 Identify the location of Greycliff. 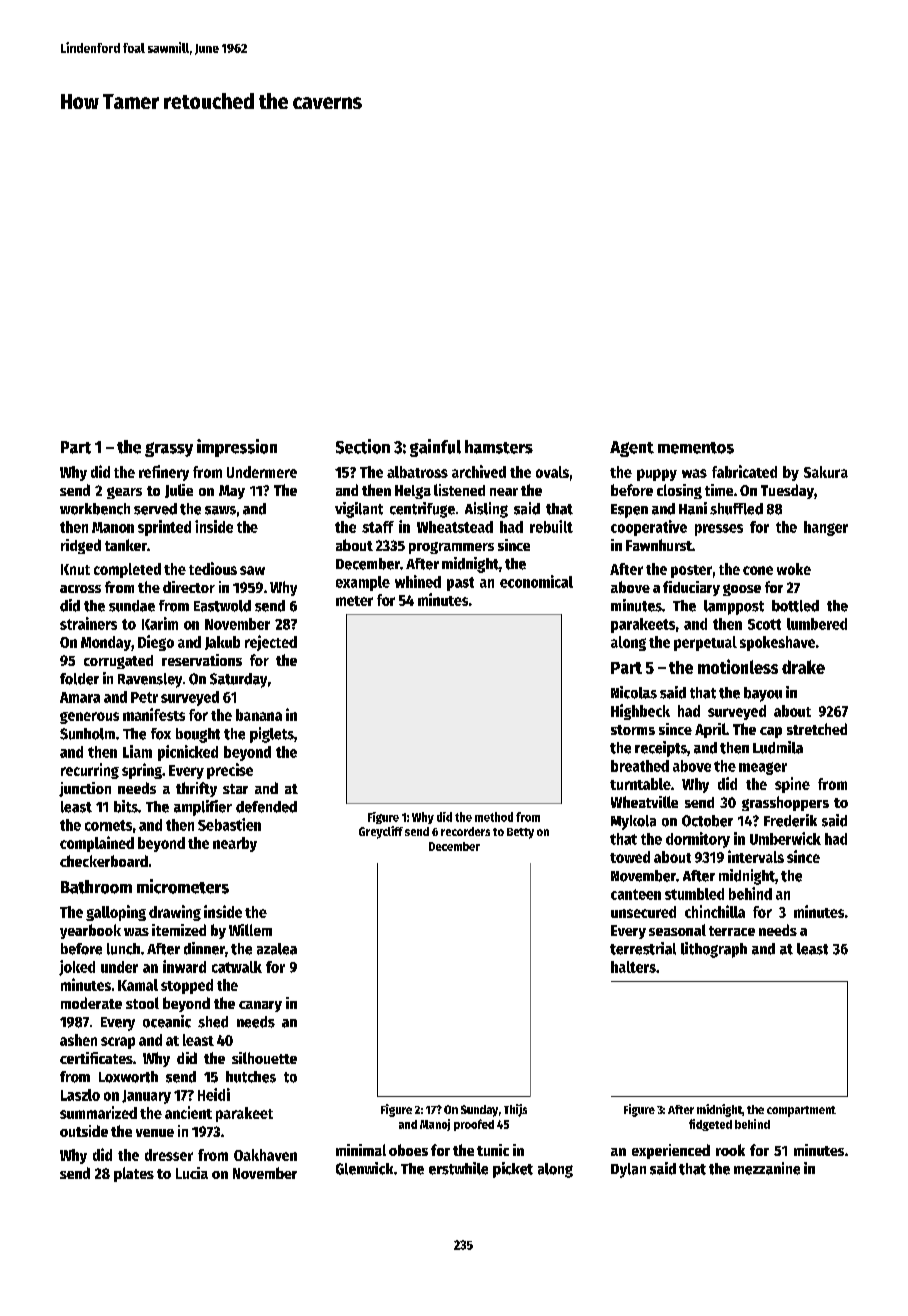
(381, 832).
